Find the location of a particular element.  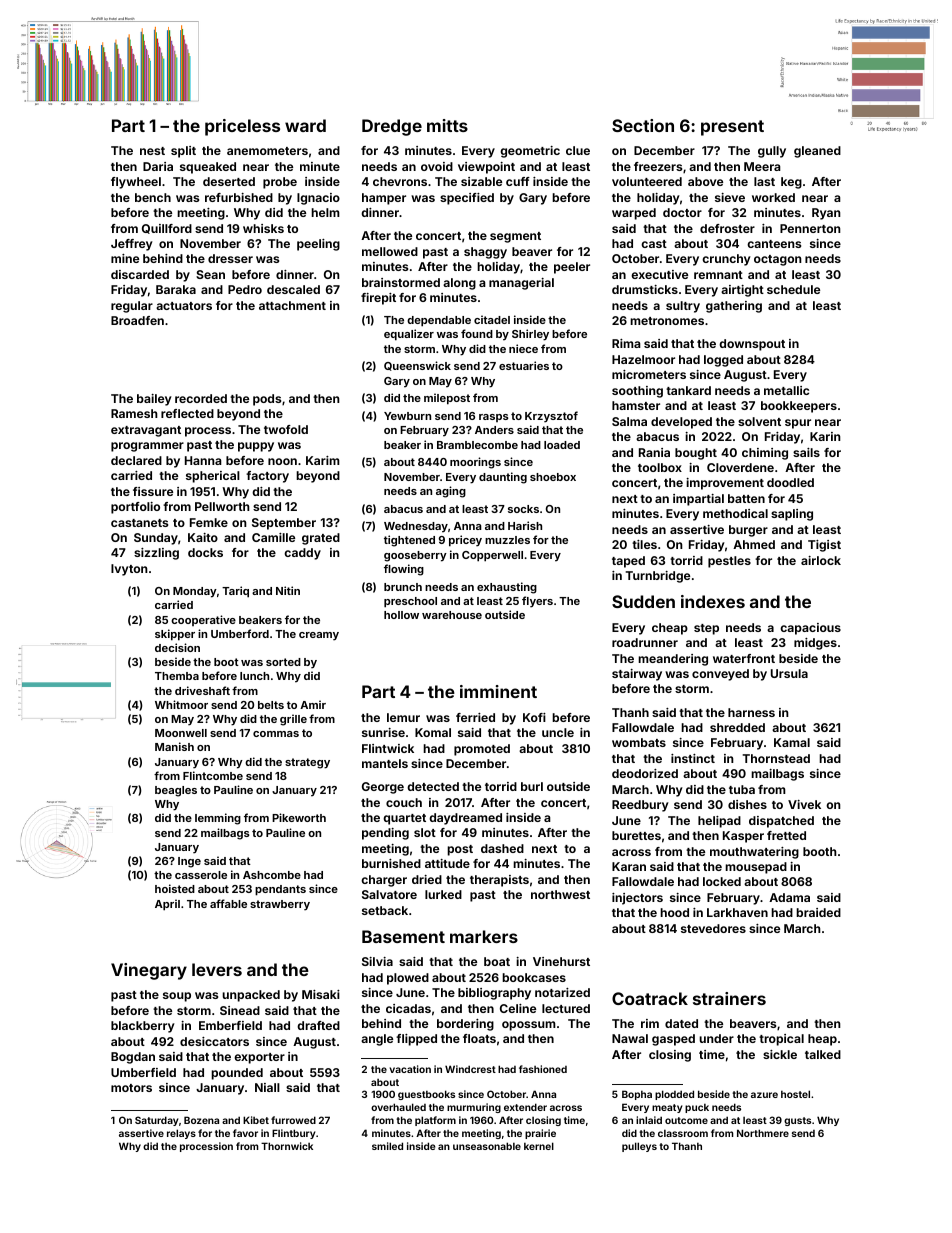

murmuring is located at coordinates (474, 1108).
